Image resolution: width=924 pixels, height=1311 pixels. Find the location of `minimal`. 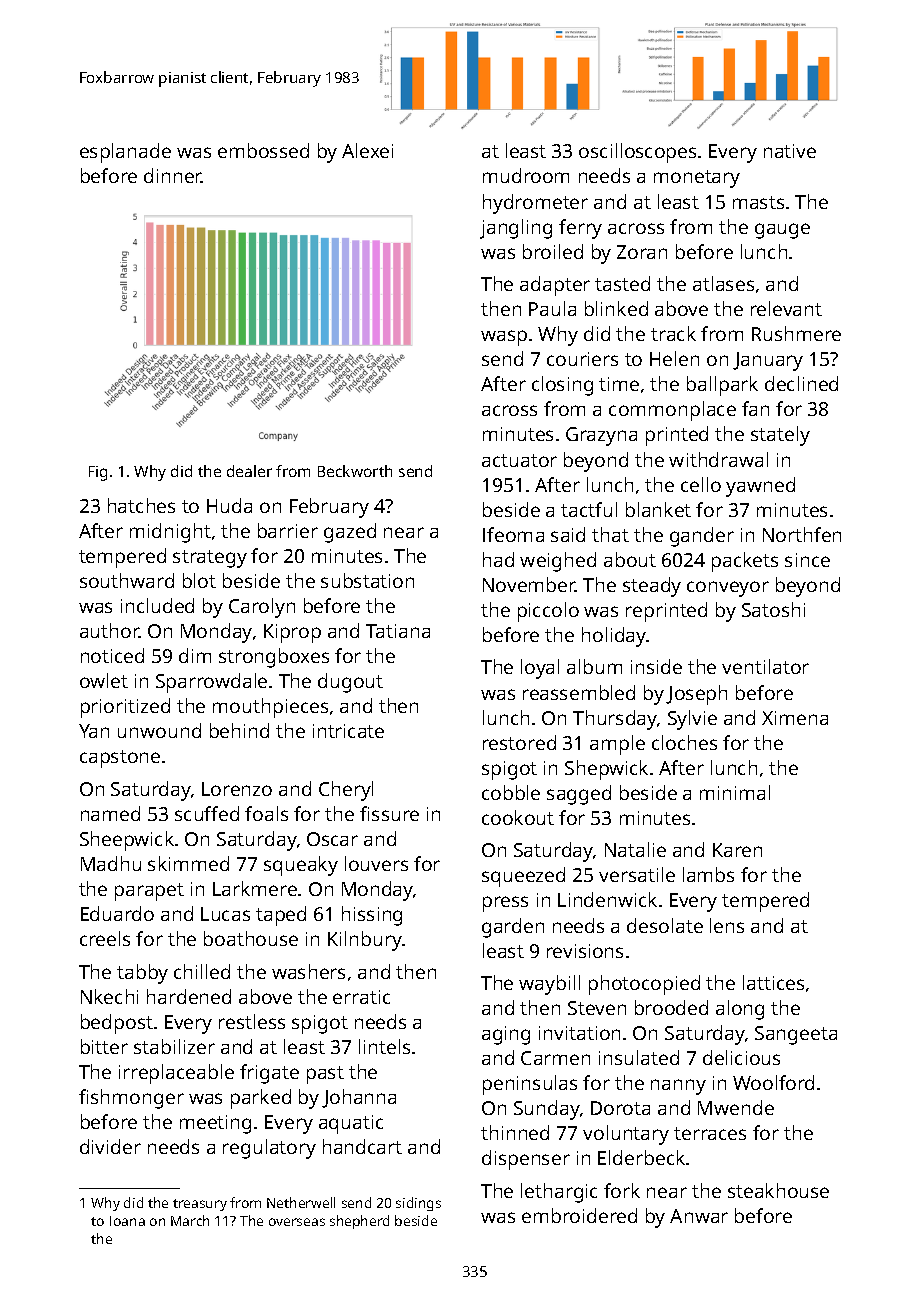

minimal is located at coordinates (735, 792).
